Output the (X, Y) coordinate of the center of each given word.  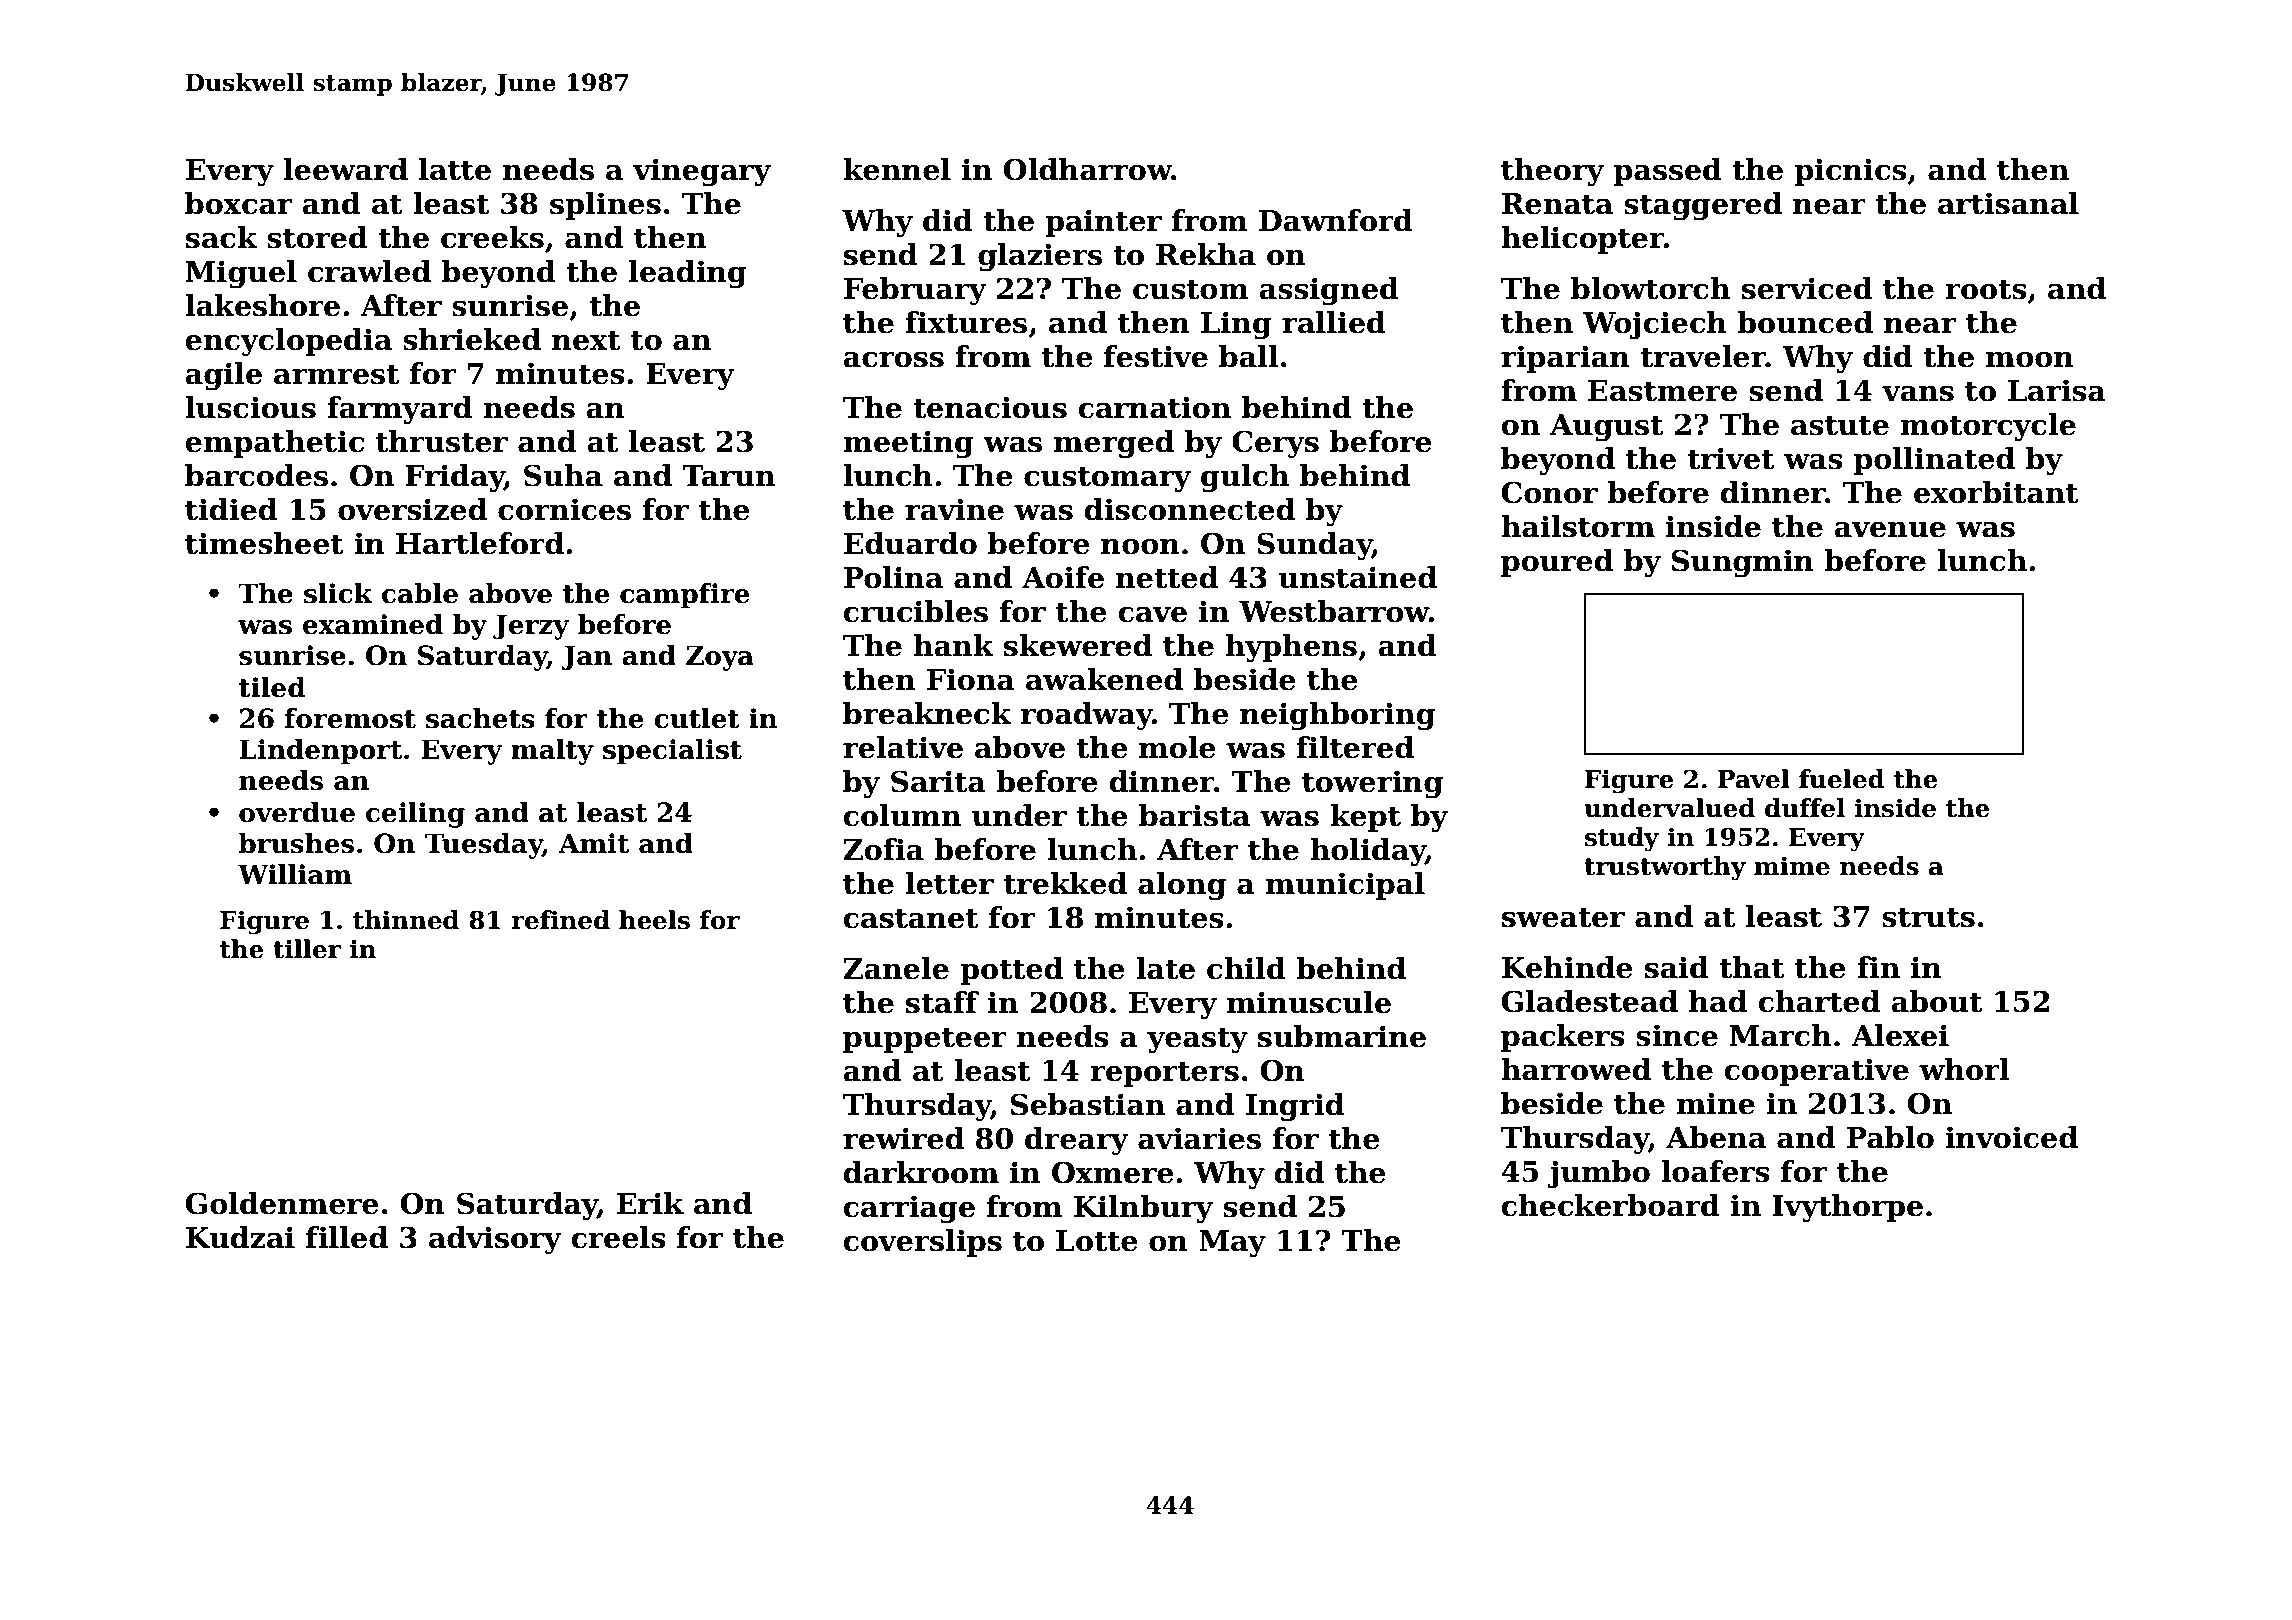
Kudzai (240, 1237)
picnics (1851, 172)
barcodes (256, 475)
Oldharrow (1088, 169)
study (1622, 839)
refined (560, 920)
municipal (1345, 886)
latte (455, 169)
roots (1986, 290)
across (894, 360)
